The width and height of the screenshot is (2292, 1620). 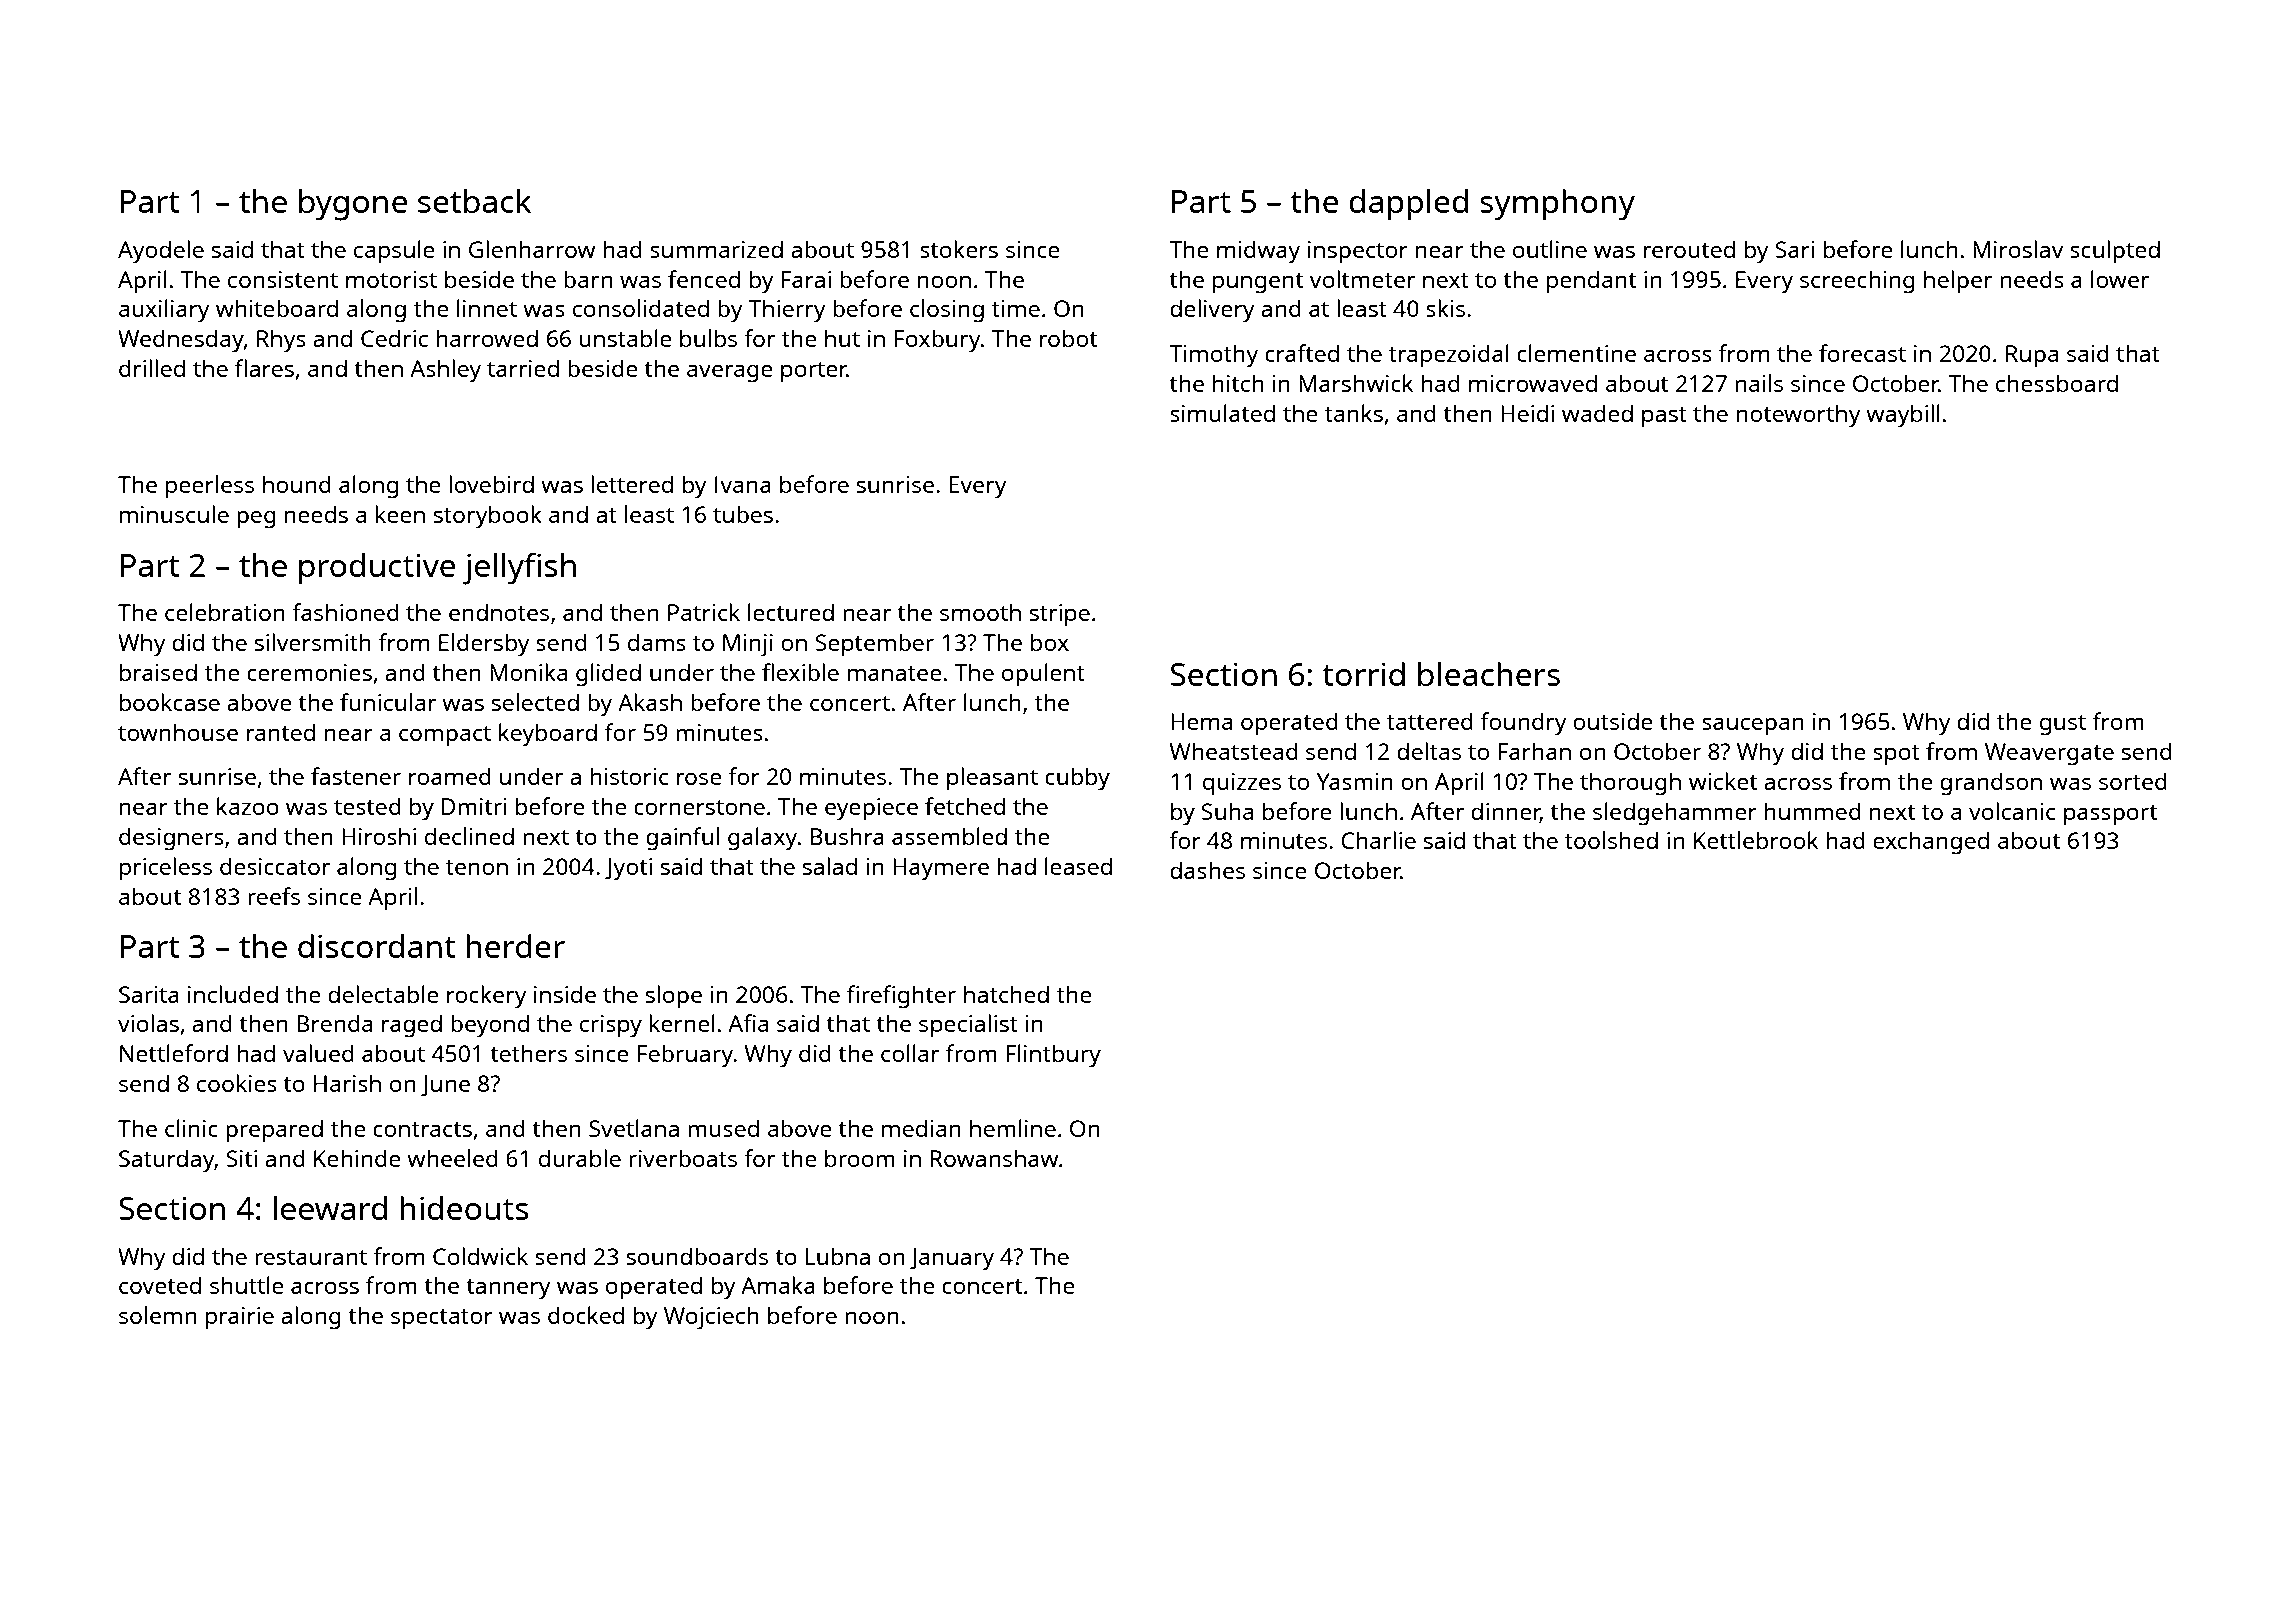 What do you see at coordinates (178, 732) in the screenshot?
I see `townhouse` at bounding box center [178, 732].
